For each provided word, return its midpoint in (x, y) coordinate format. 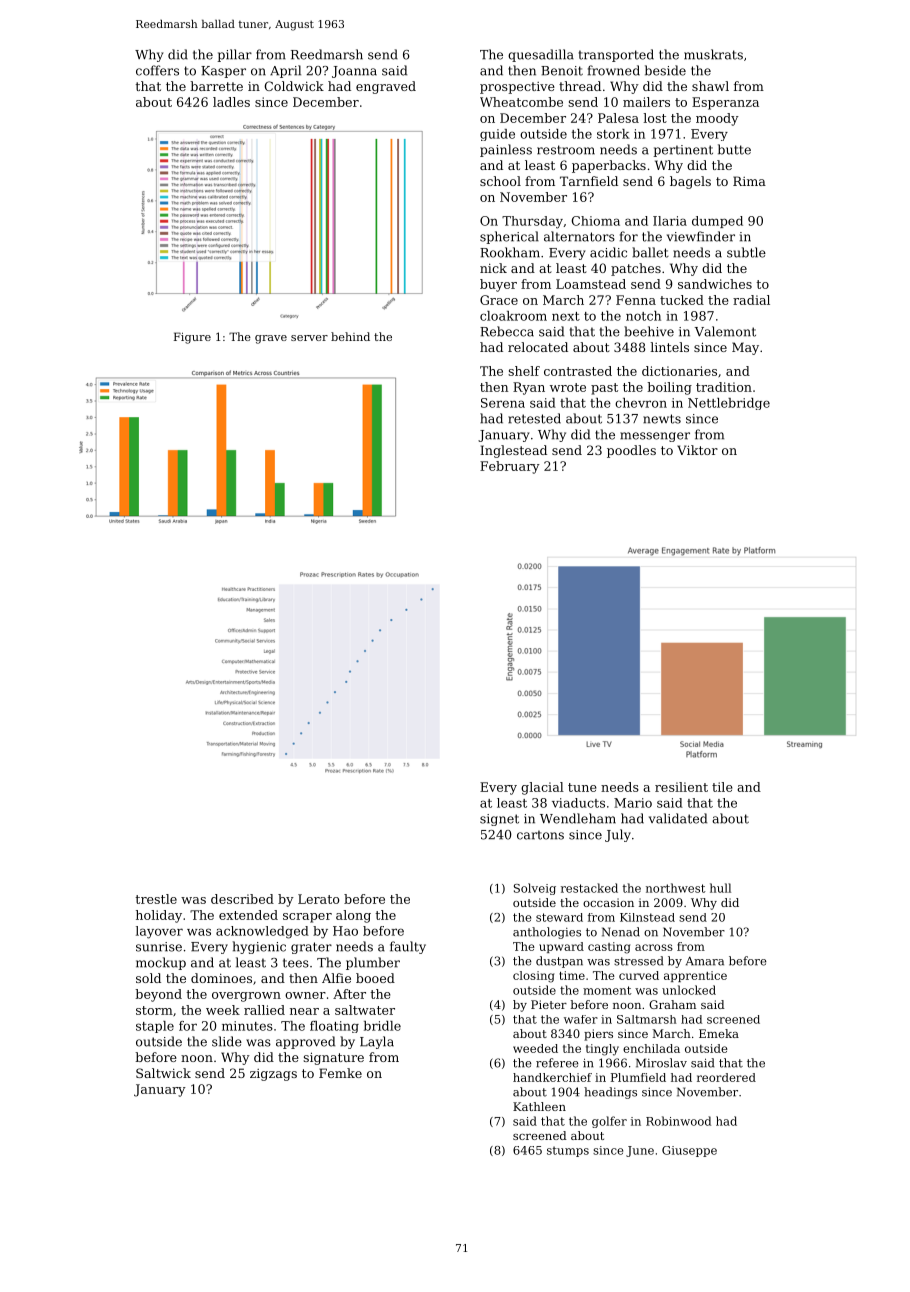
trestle (156, 899)
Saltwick (163, 1073)
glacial (542, 788)
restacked (589, 888)
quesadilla (541, 55)
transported (616, 55)
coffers (157, 70)
